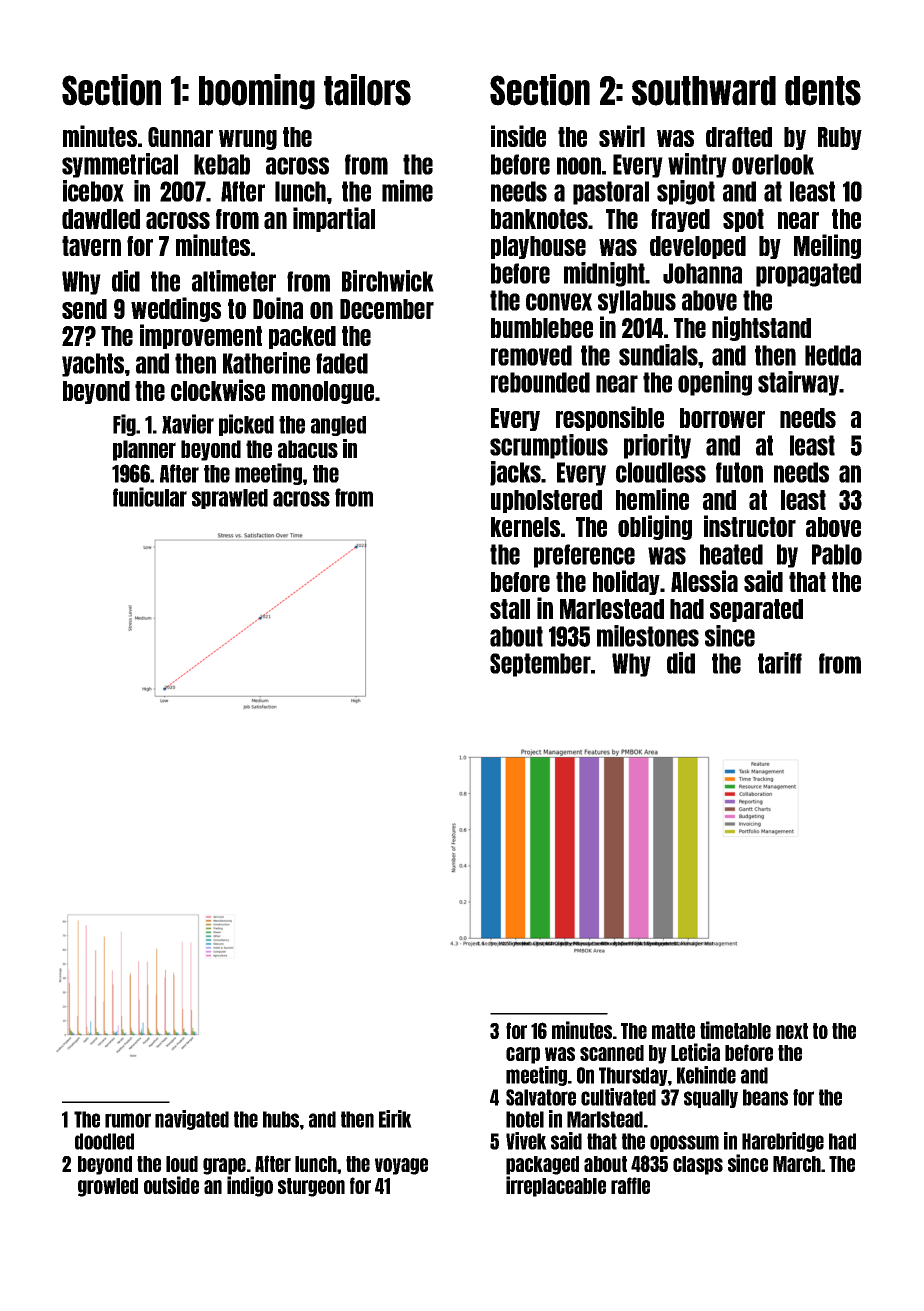  Describe the element at coordinates (840, 138) in the screenshot. I see `Ruby` at that location.
